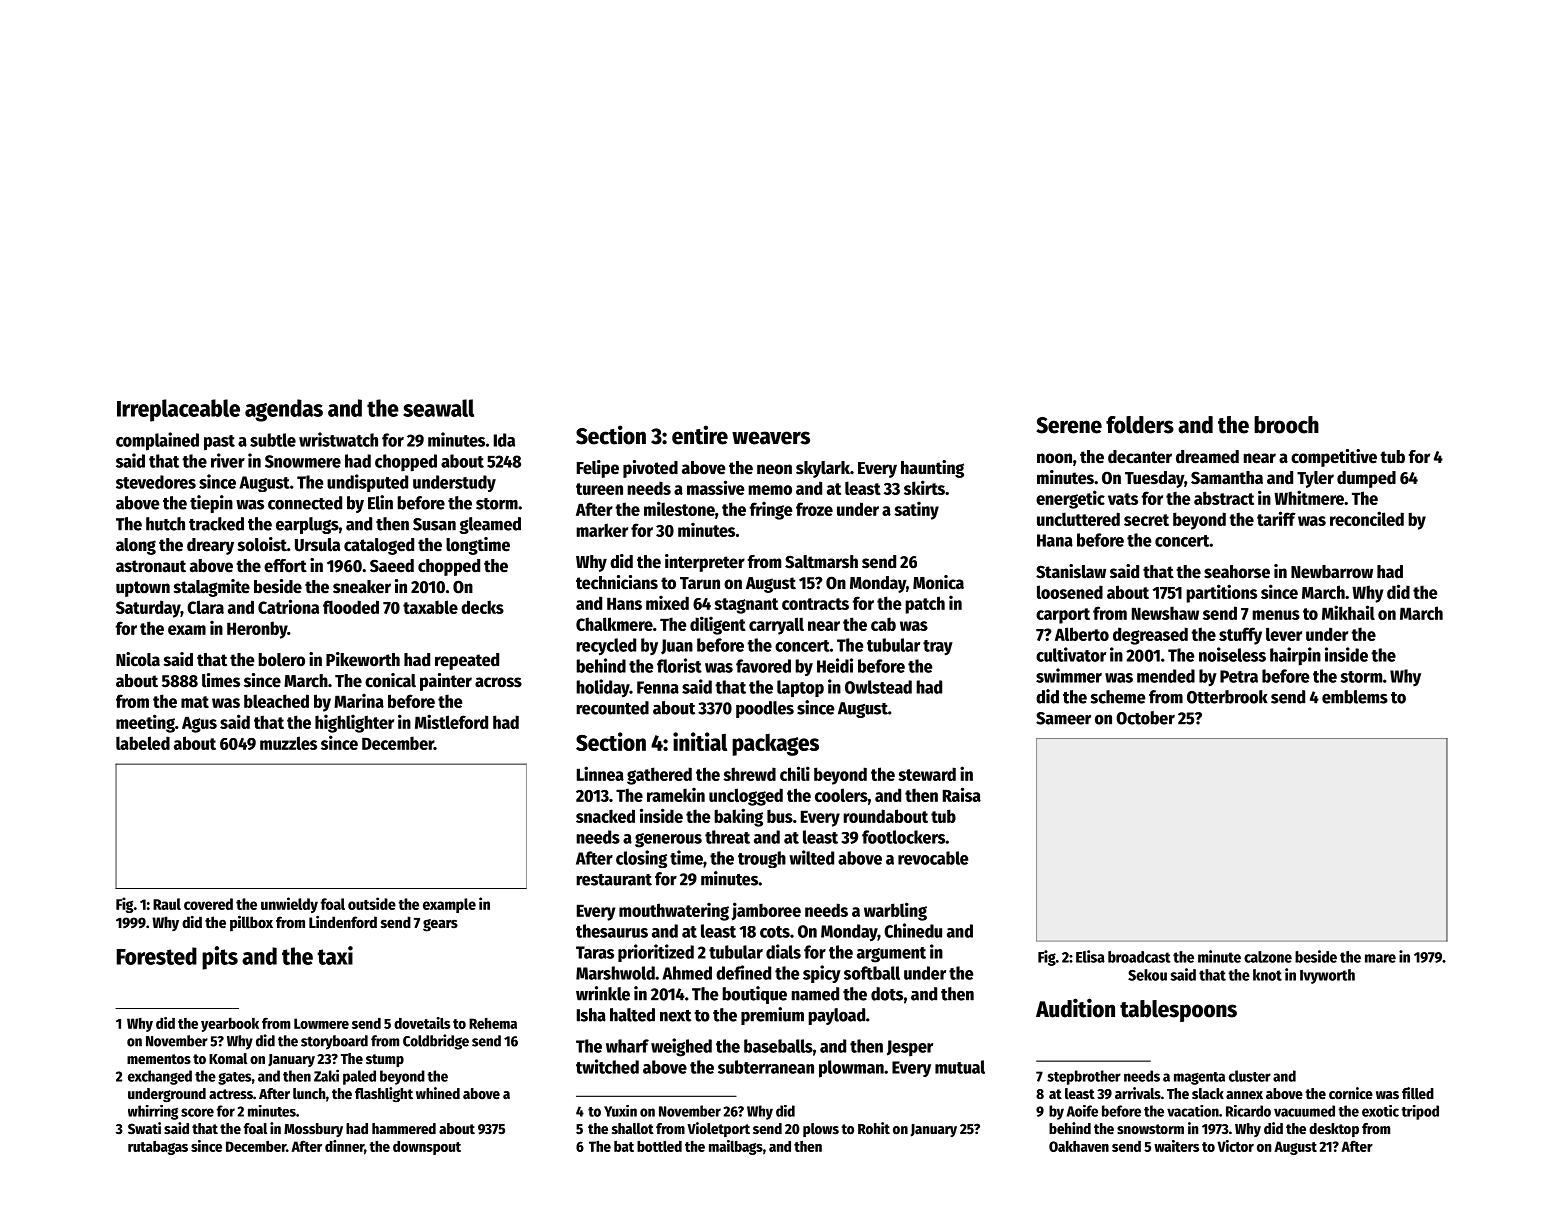 The width and height of the screenshot is (1563, 1208). What do you see at coordinates (1227, 478) in the screenshot?
I see `Samantha` at bounding box center [1227, 478].
